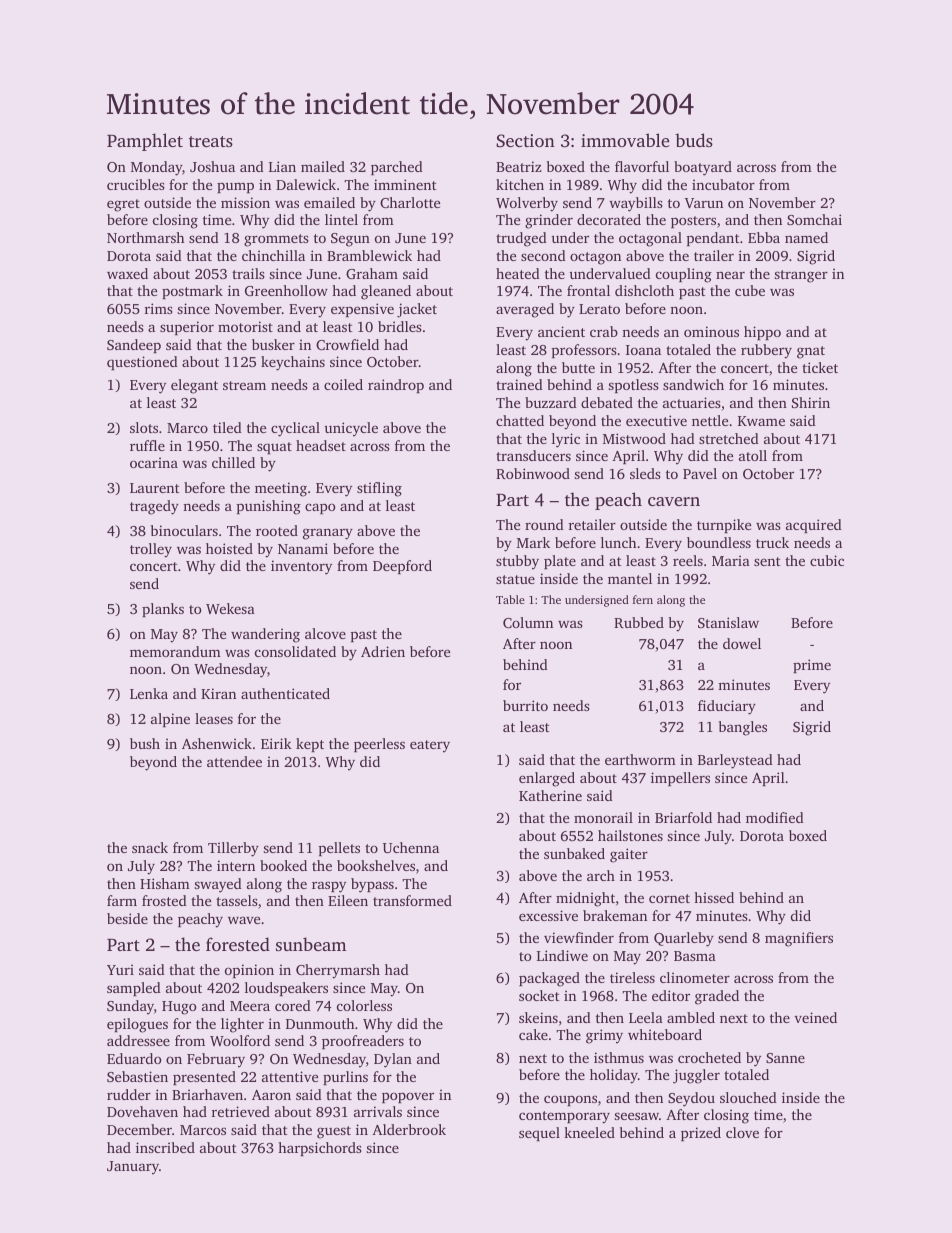  What do you see at coordinates (351, 429) in the screenshot?
I see `unicycle` at bounding box center [351, 429].
